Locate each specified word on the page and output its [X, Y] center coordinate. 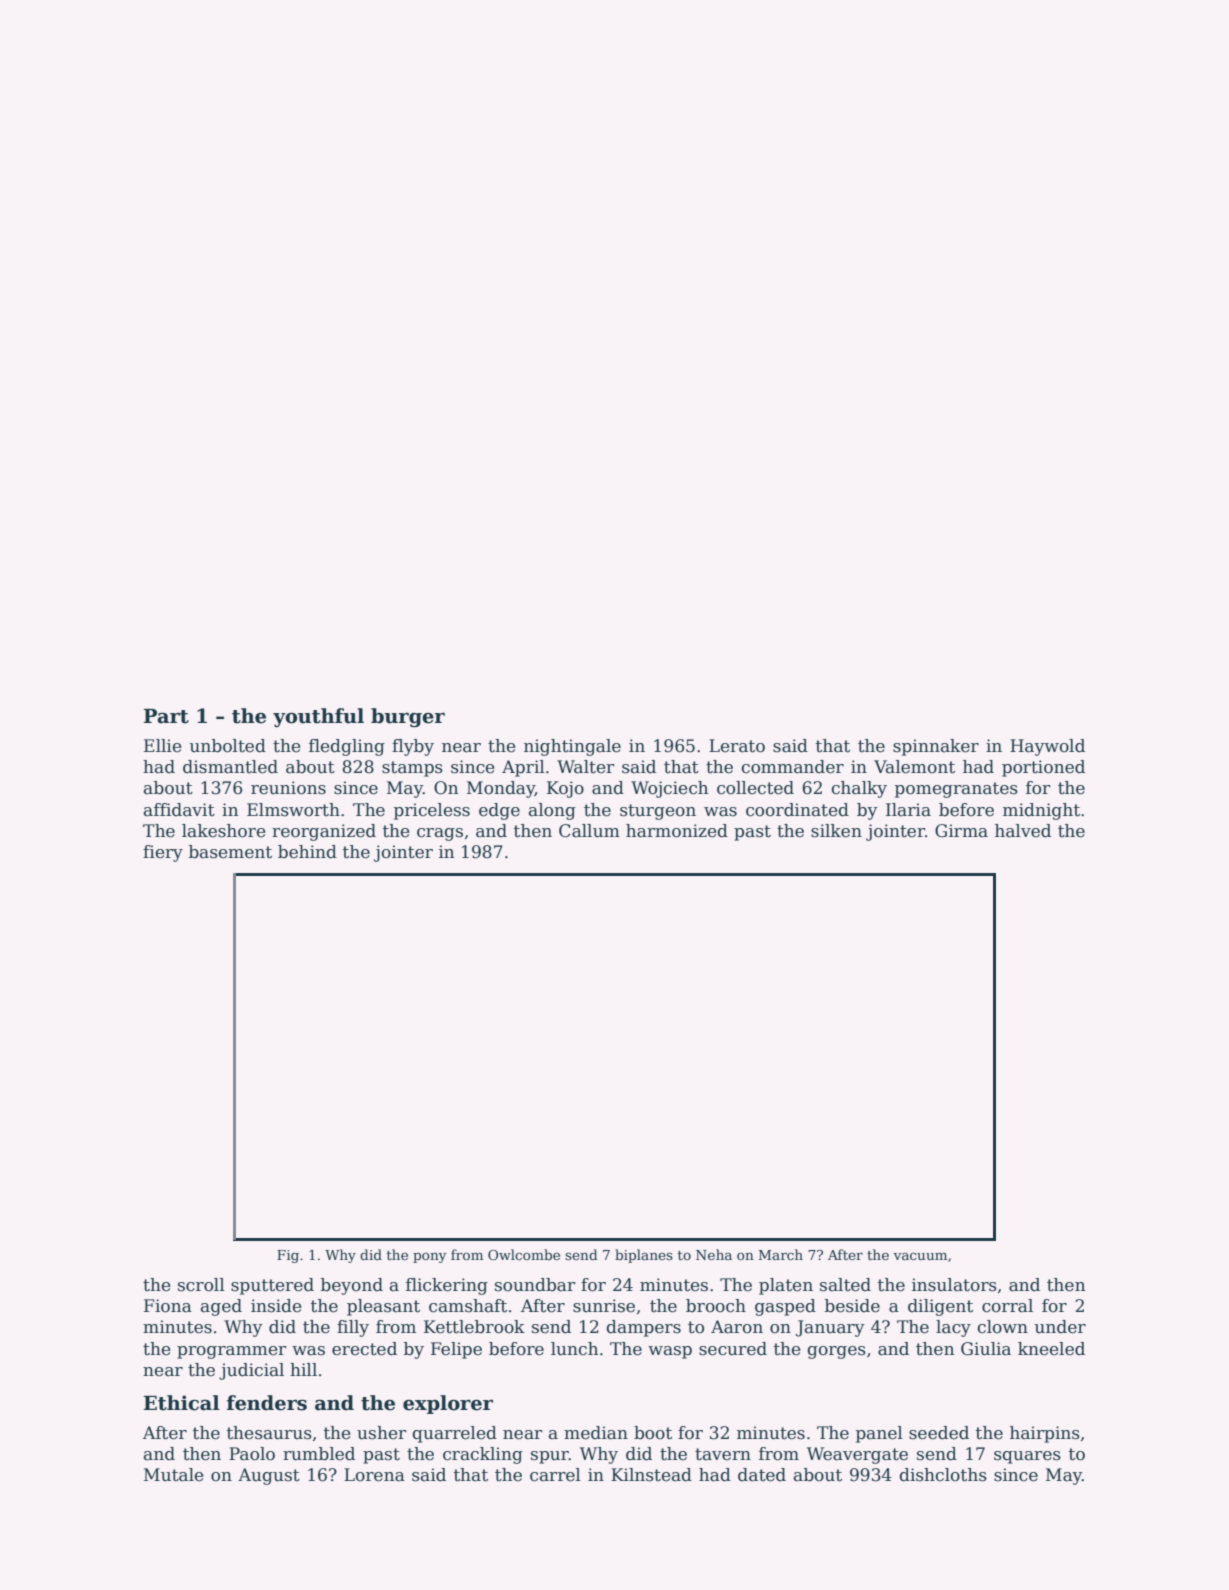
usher [382, 1433]
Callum [589, 831]
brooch [716, 1306]
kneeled [1051, 1349]
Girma [961, 831]
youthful [318, 717]
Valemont [914, 767]
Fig [288, 1256]
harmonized [677, 831]
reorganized [324, 832]
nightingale [572, 747]
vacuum [920, 1256]
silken [836, 831]
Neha [714, 1254]
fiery [163, 853]
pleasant [383, 1307]
